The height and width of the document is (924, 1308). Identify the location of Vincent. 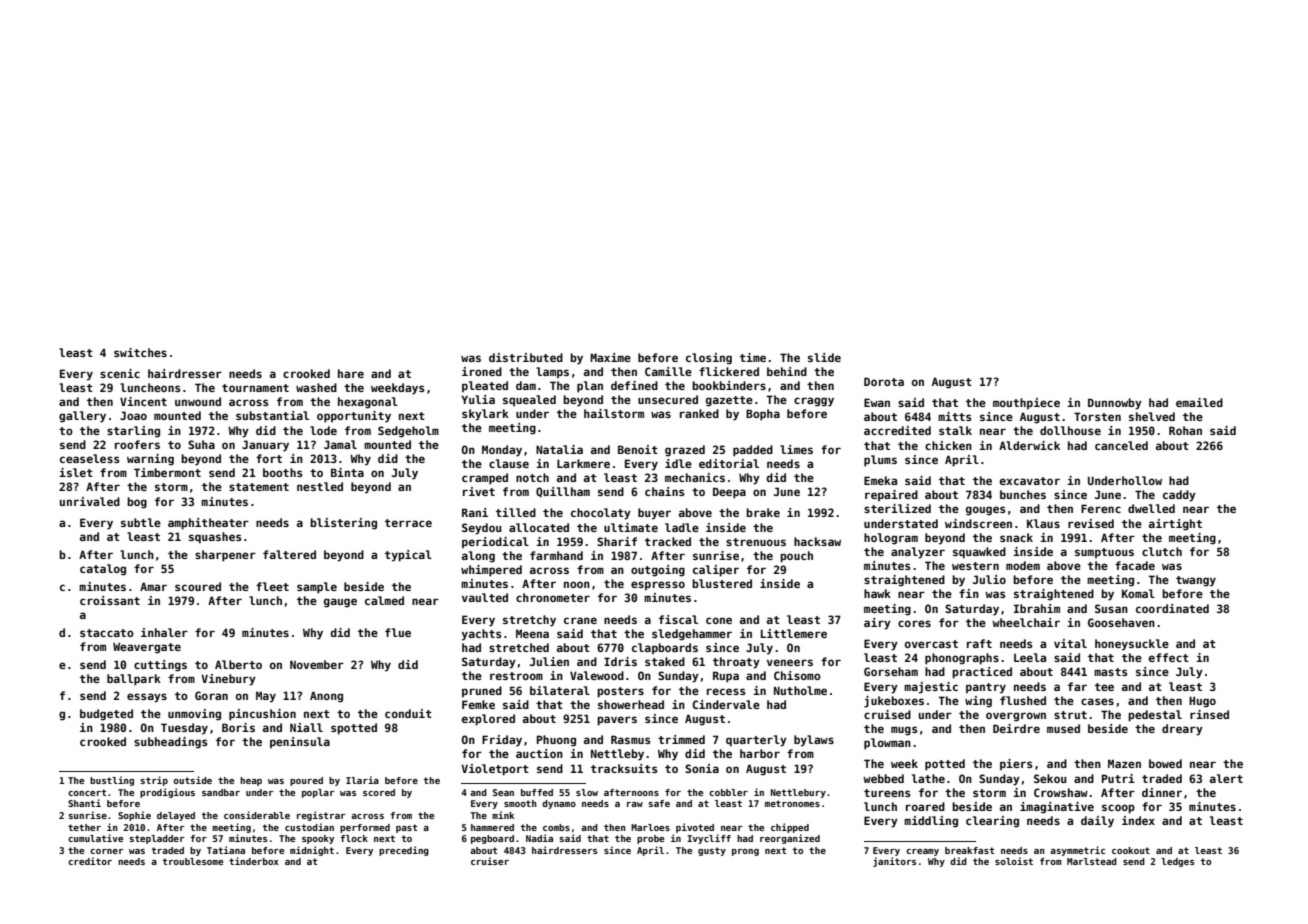
(143, 401).
